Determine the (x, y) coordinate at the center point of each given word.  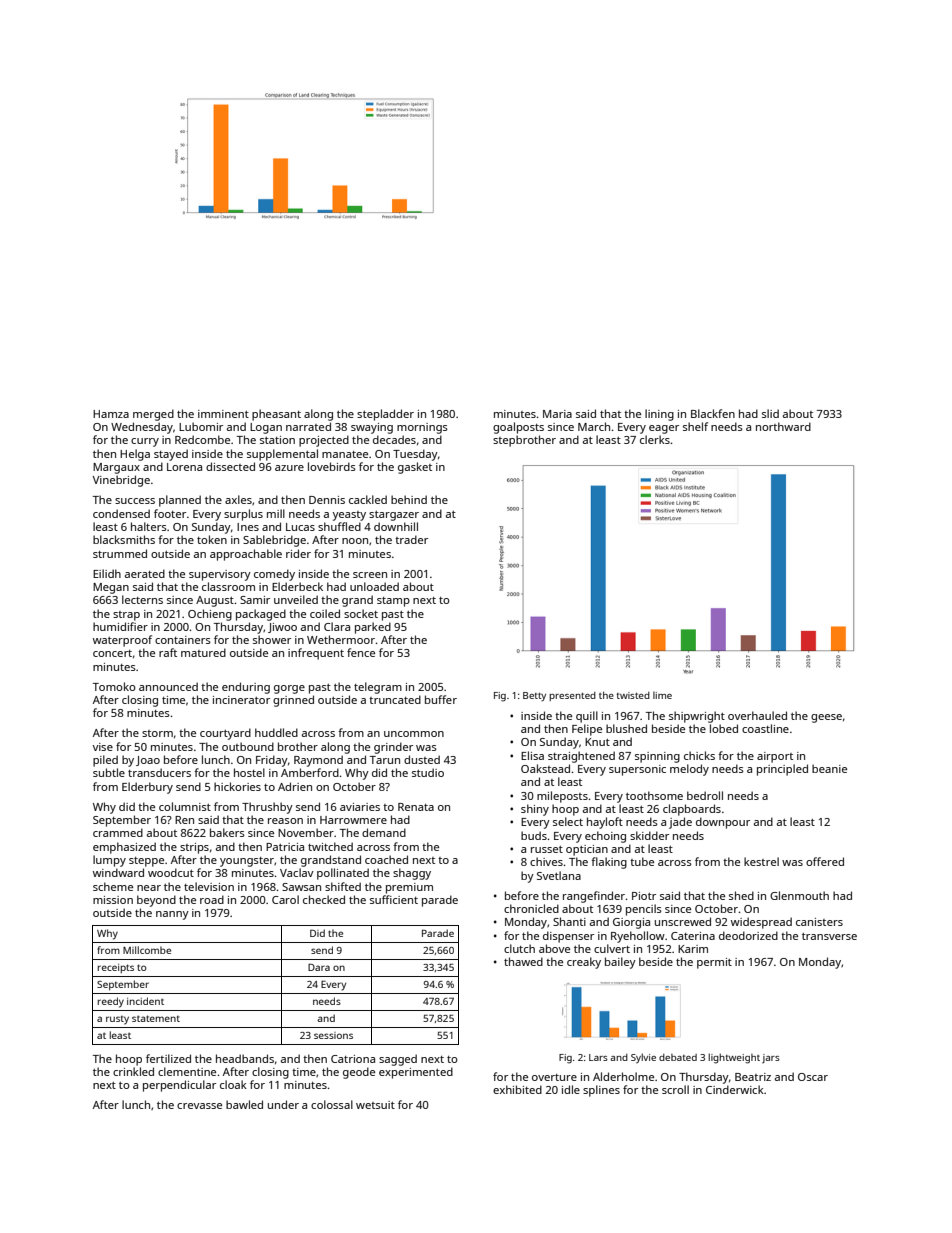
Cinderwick (735, 1089)
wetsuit (375, 1105)
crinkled (133, 1071)
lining (659, 415)
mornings (422, 428)
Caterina (693, 936)
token (212, 539)
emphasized (124, 848)
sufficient (394, 899)
